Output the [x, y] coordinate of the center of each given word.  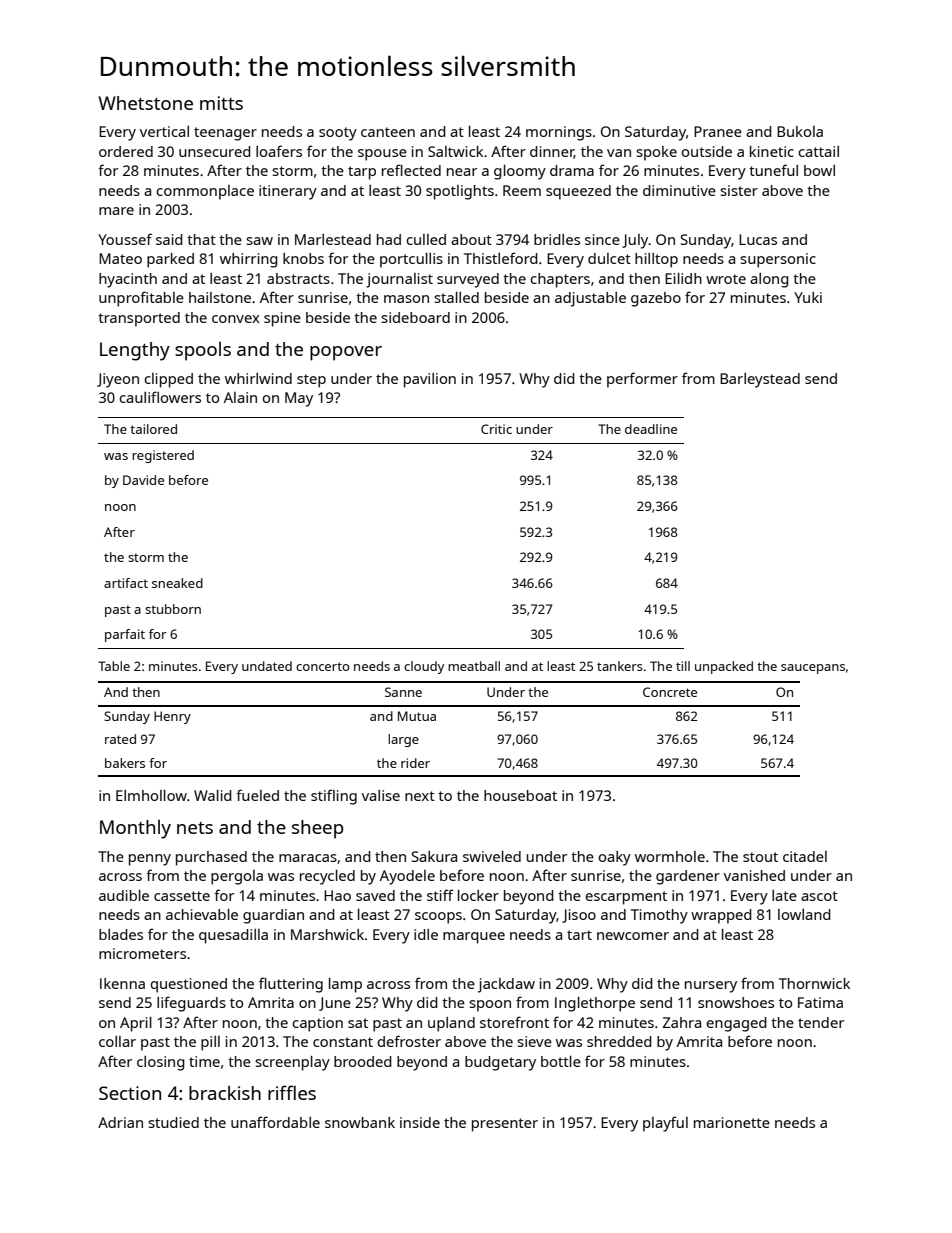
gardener [688, 877]
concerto [323, 666]
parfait [125, 635]
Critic [496, 429]
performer [642, 380]
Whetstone [145, 103]
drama [572, 170]
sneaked [177, 583]
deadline [651, 429]
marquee [474, 938]
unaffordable [275, 1122]
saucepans [813, 669]
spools [203, 351]
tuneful [773, 170]
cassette [182, 896]
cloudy [424, 667]
